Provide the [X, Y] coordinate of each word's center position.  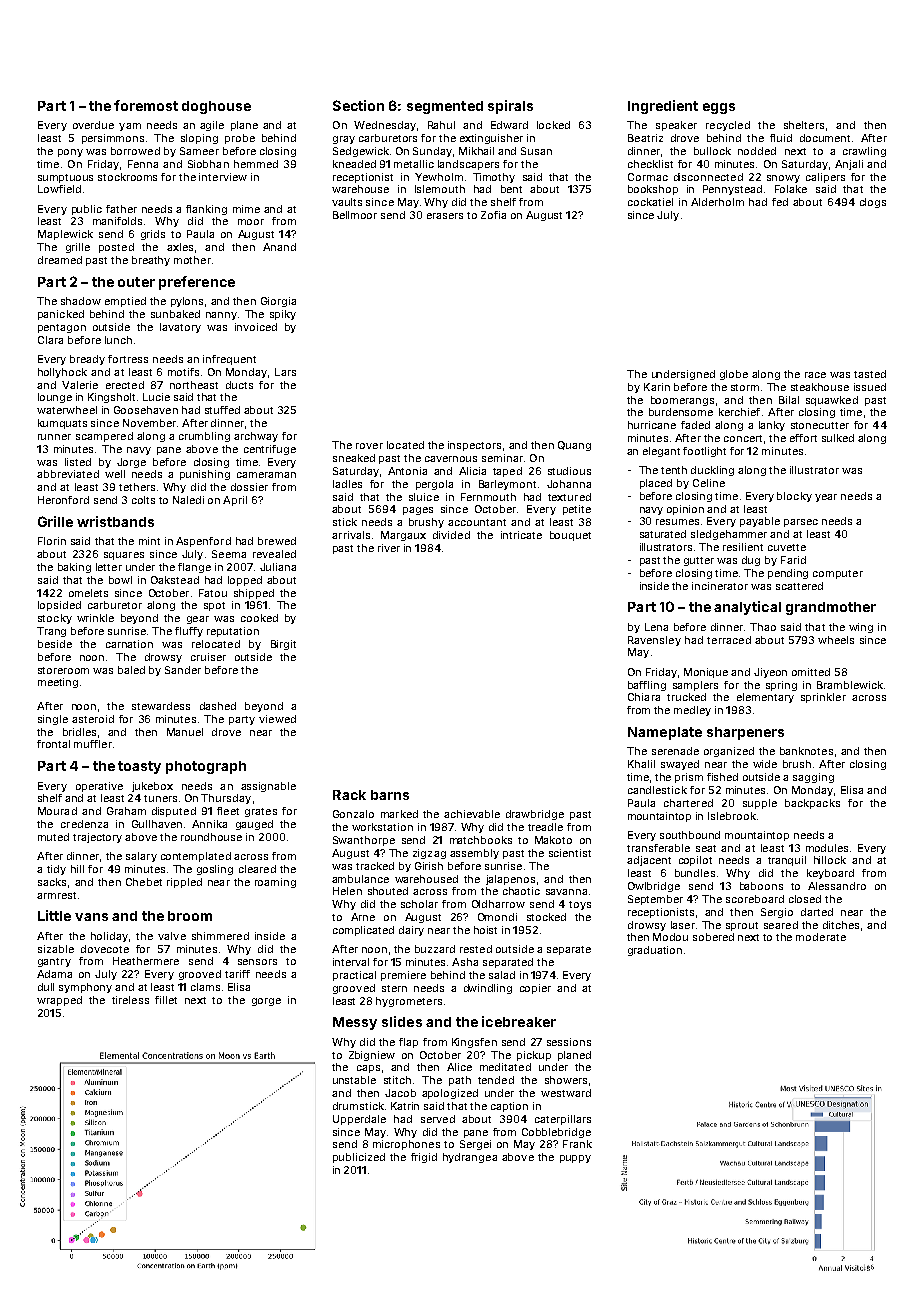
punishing [205, 475]
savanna [566, 892]
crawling [864, 152]
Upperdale [359, 1120]
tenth [674, 470]
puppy [575, 1159]
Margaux [403, 536]
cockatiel [650, 202]
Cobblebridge [556, 1133]
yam [130, 127]
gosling [215, 870]
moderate [821, 937]
